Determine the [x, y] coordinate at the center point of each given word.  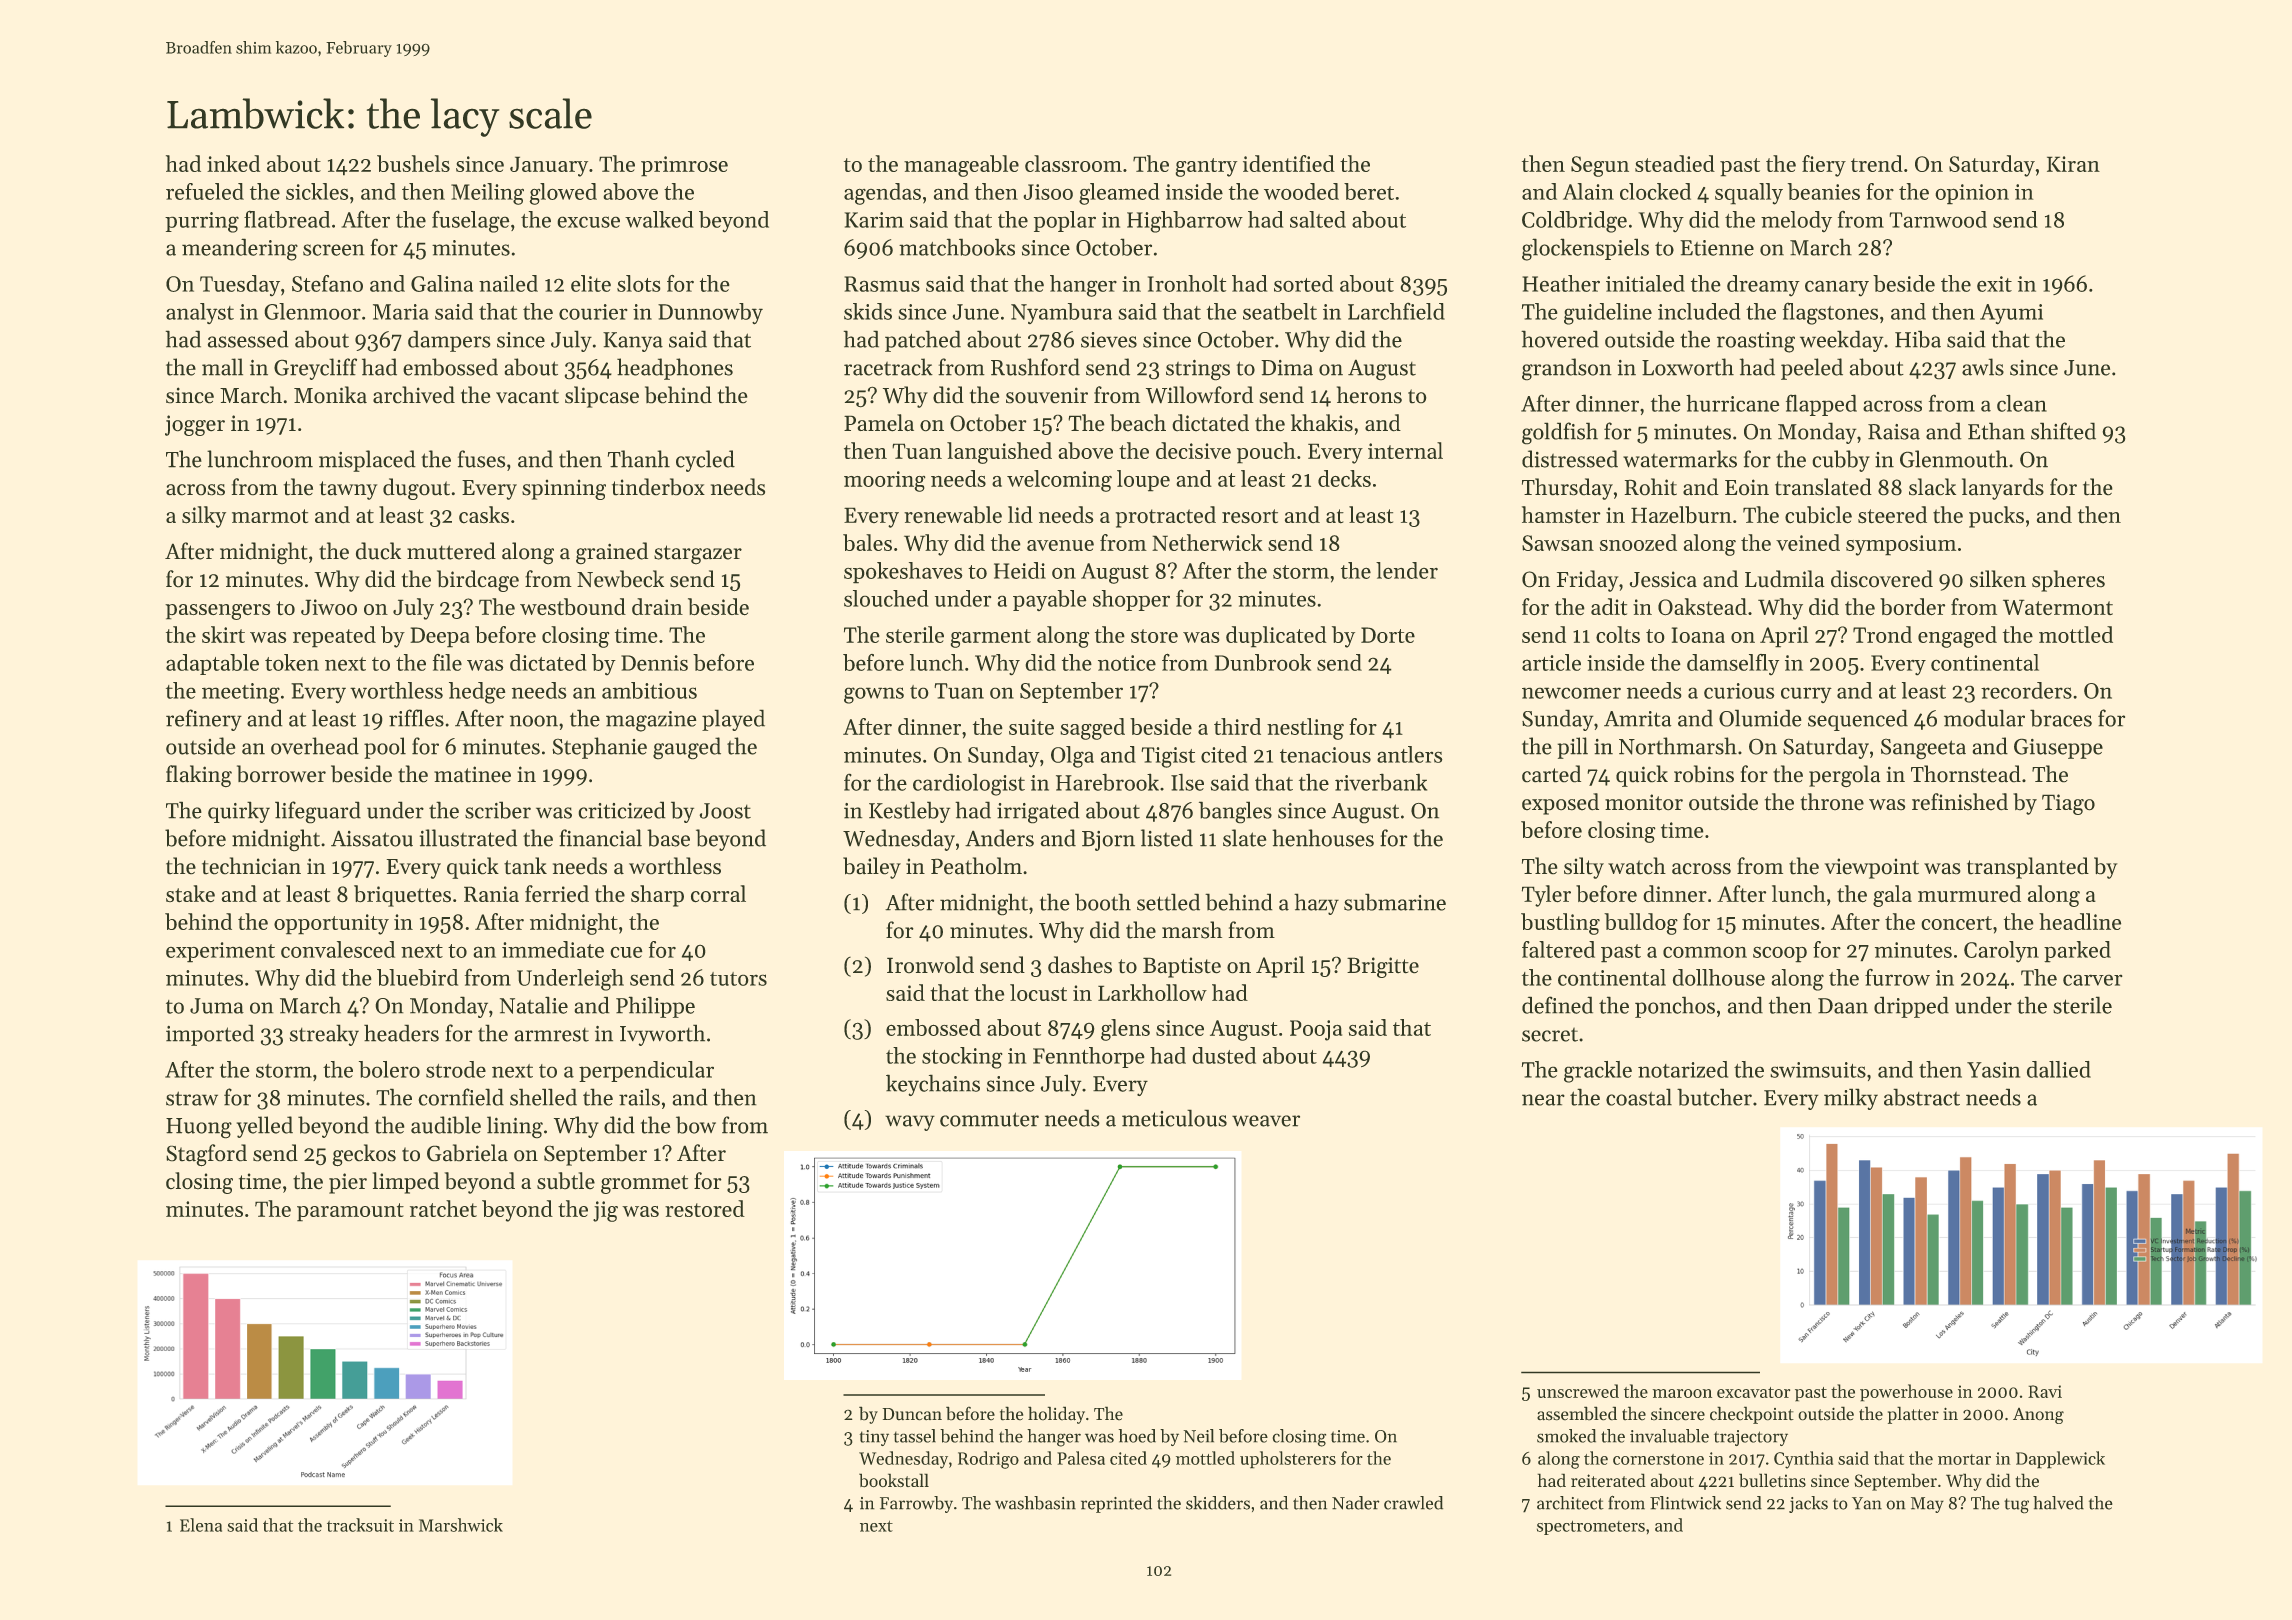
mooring [884, 481]
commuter [989, 1119]
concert [1957, 923]
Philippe [655, 1007]
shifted [2063, 431]
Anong [2038, 1416]
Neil [1199, 1436]
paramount [350, 1212]
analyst [200, 313]
